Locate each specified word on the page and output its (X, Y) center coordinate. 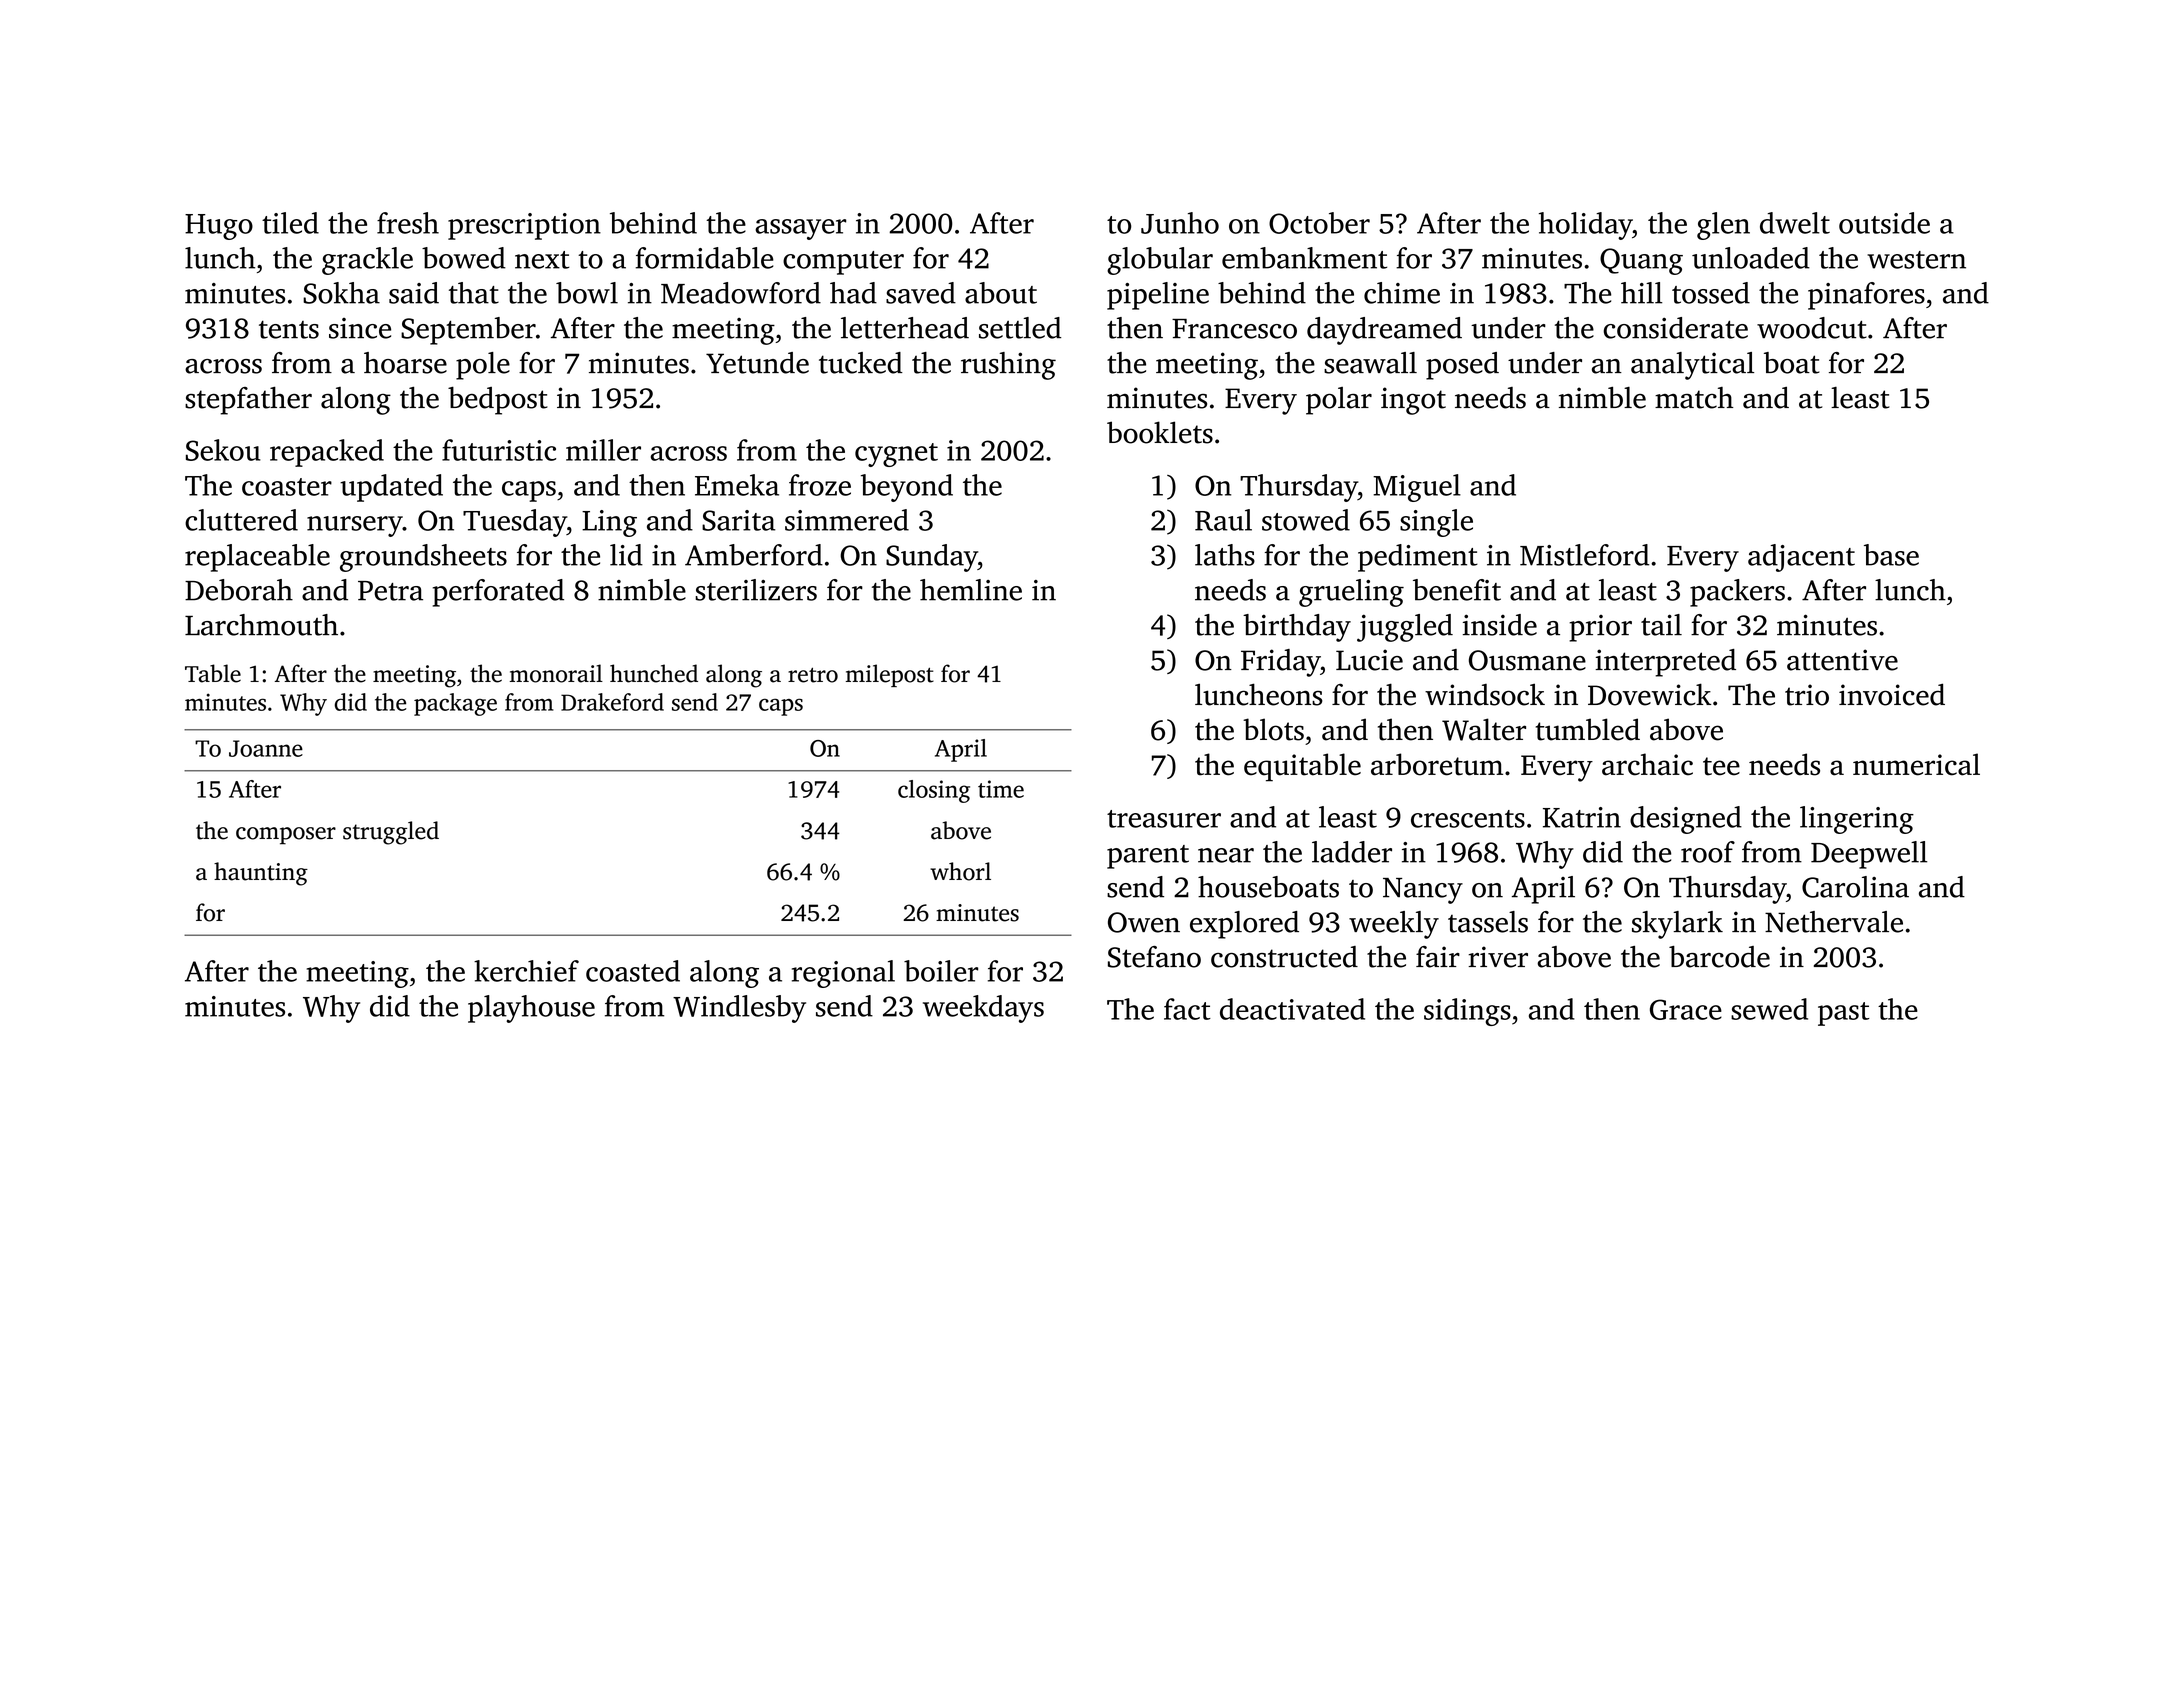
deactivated (1292, 1009)
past (1844, 1014)
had (853, 293)
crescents (1468, 819)
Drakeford (612, 702)
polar (1339, 401)
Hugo (219, 227)
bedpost (498, 401)
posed (1462, 366)
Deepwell (1869, 855)
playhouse (531, 1009)
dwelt (1795, 223)
